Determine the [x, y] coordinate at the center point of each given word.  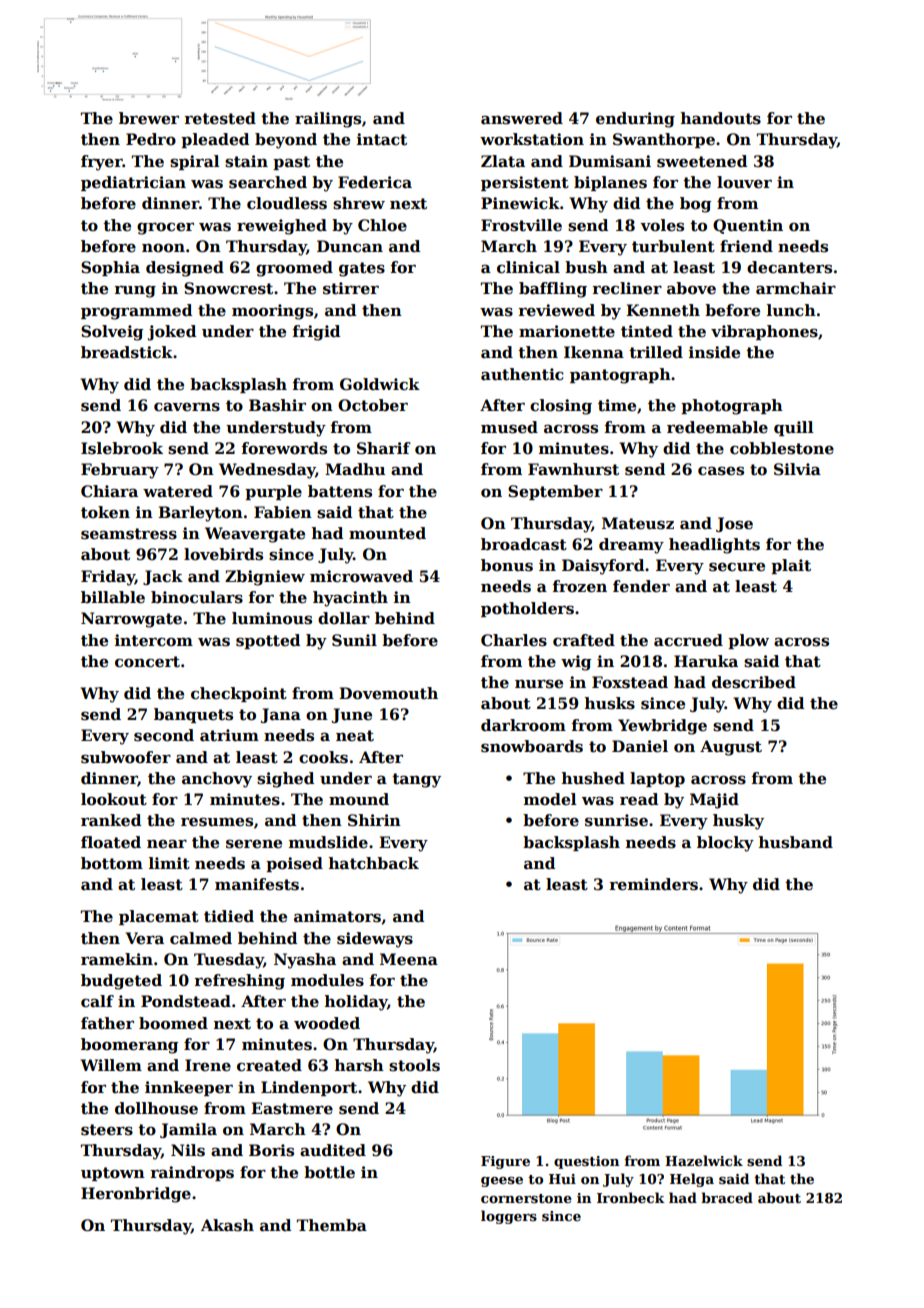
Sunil [354, 640]
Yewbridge [662, 727]
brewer [149, 118]
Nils [188, 1150]
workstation [532, 139]
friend [746, 246]
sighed [285, 780]
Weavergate [255, 535]
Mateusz [638, 523]
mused [509, 427]
